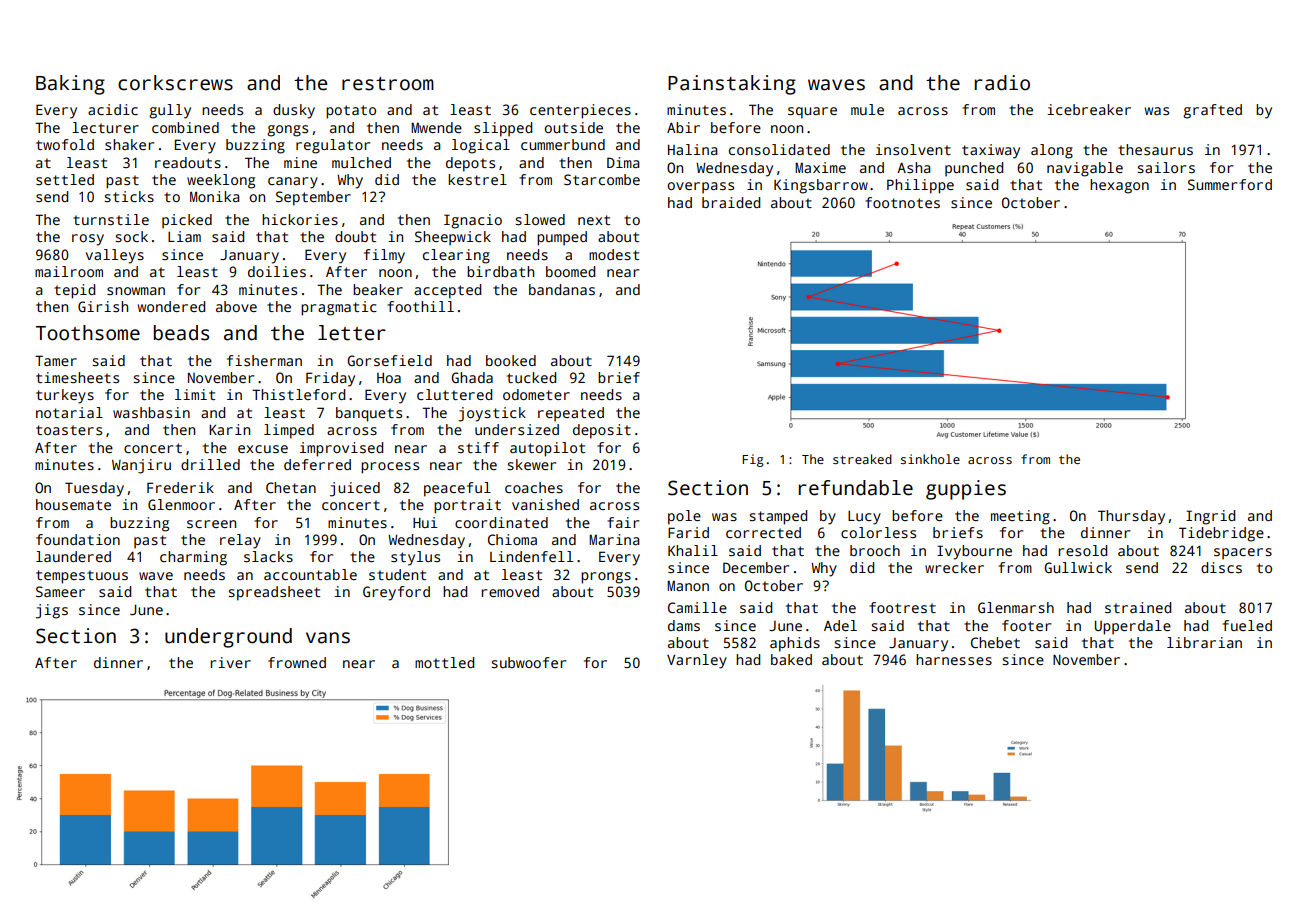  I want to click on sinkhole, so click(930, 459).
